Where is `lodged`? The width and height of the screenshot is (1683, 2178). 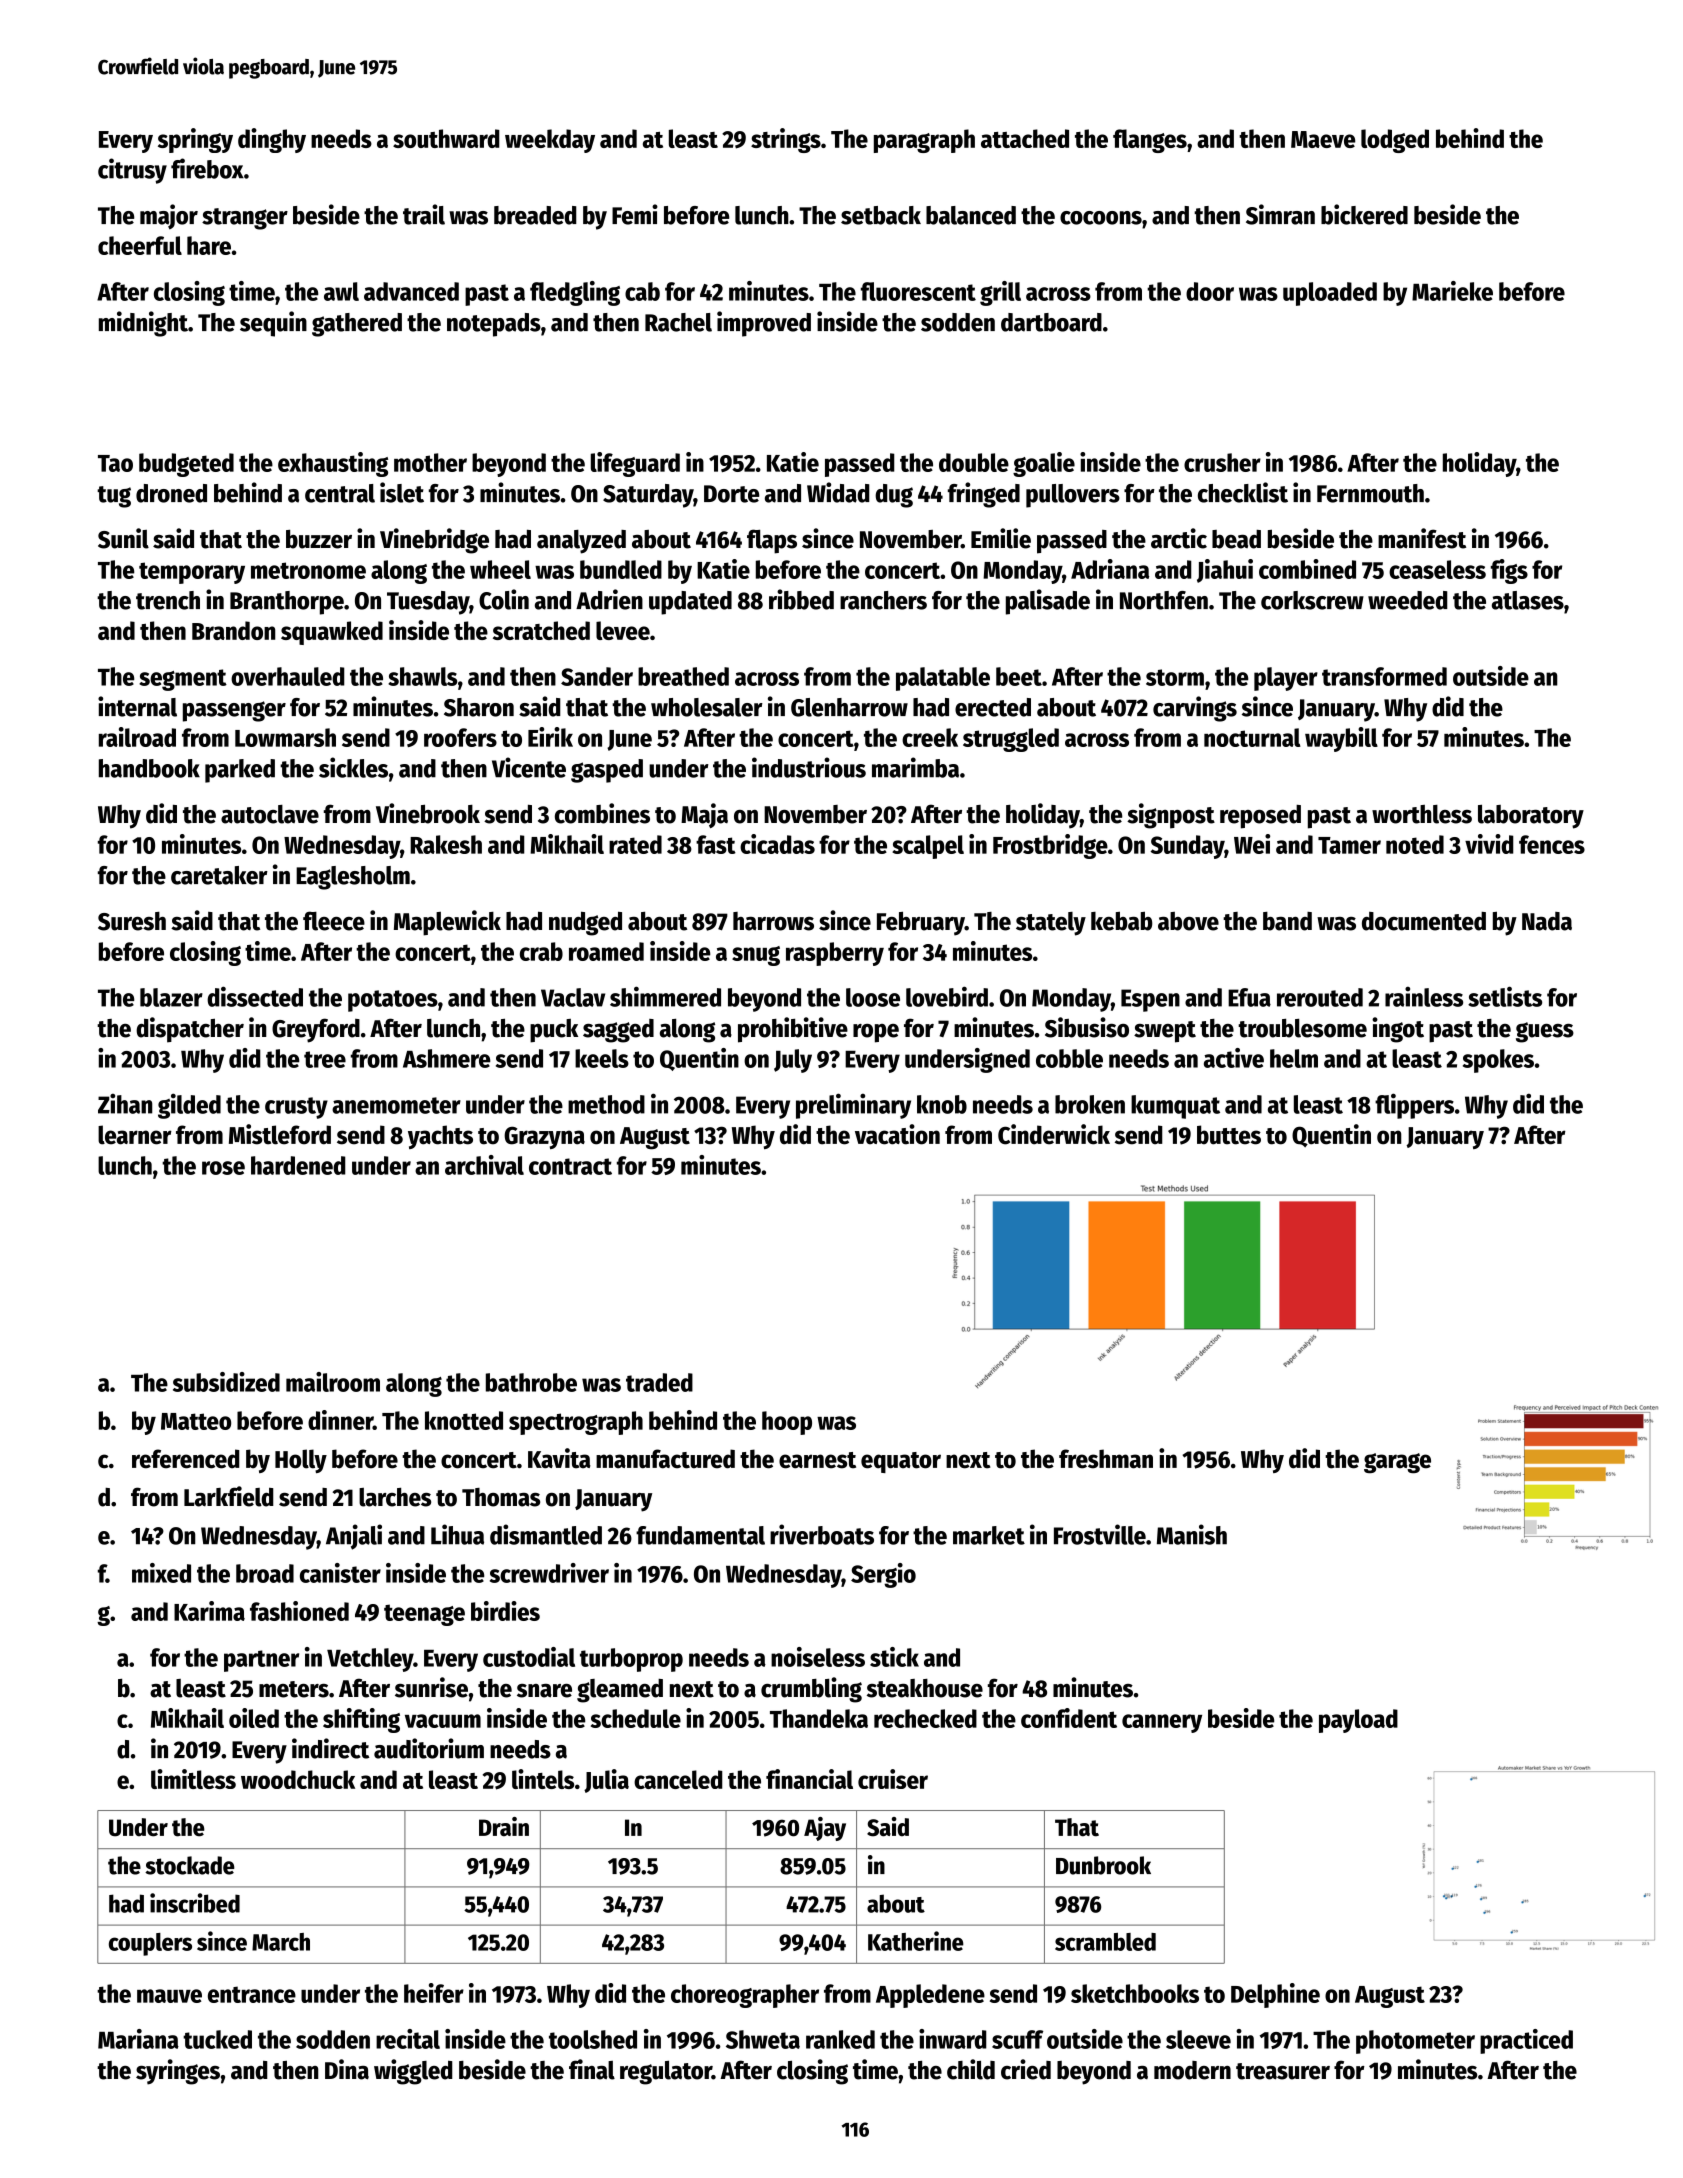
lodged is located at coordinates (1395, 141).
